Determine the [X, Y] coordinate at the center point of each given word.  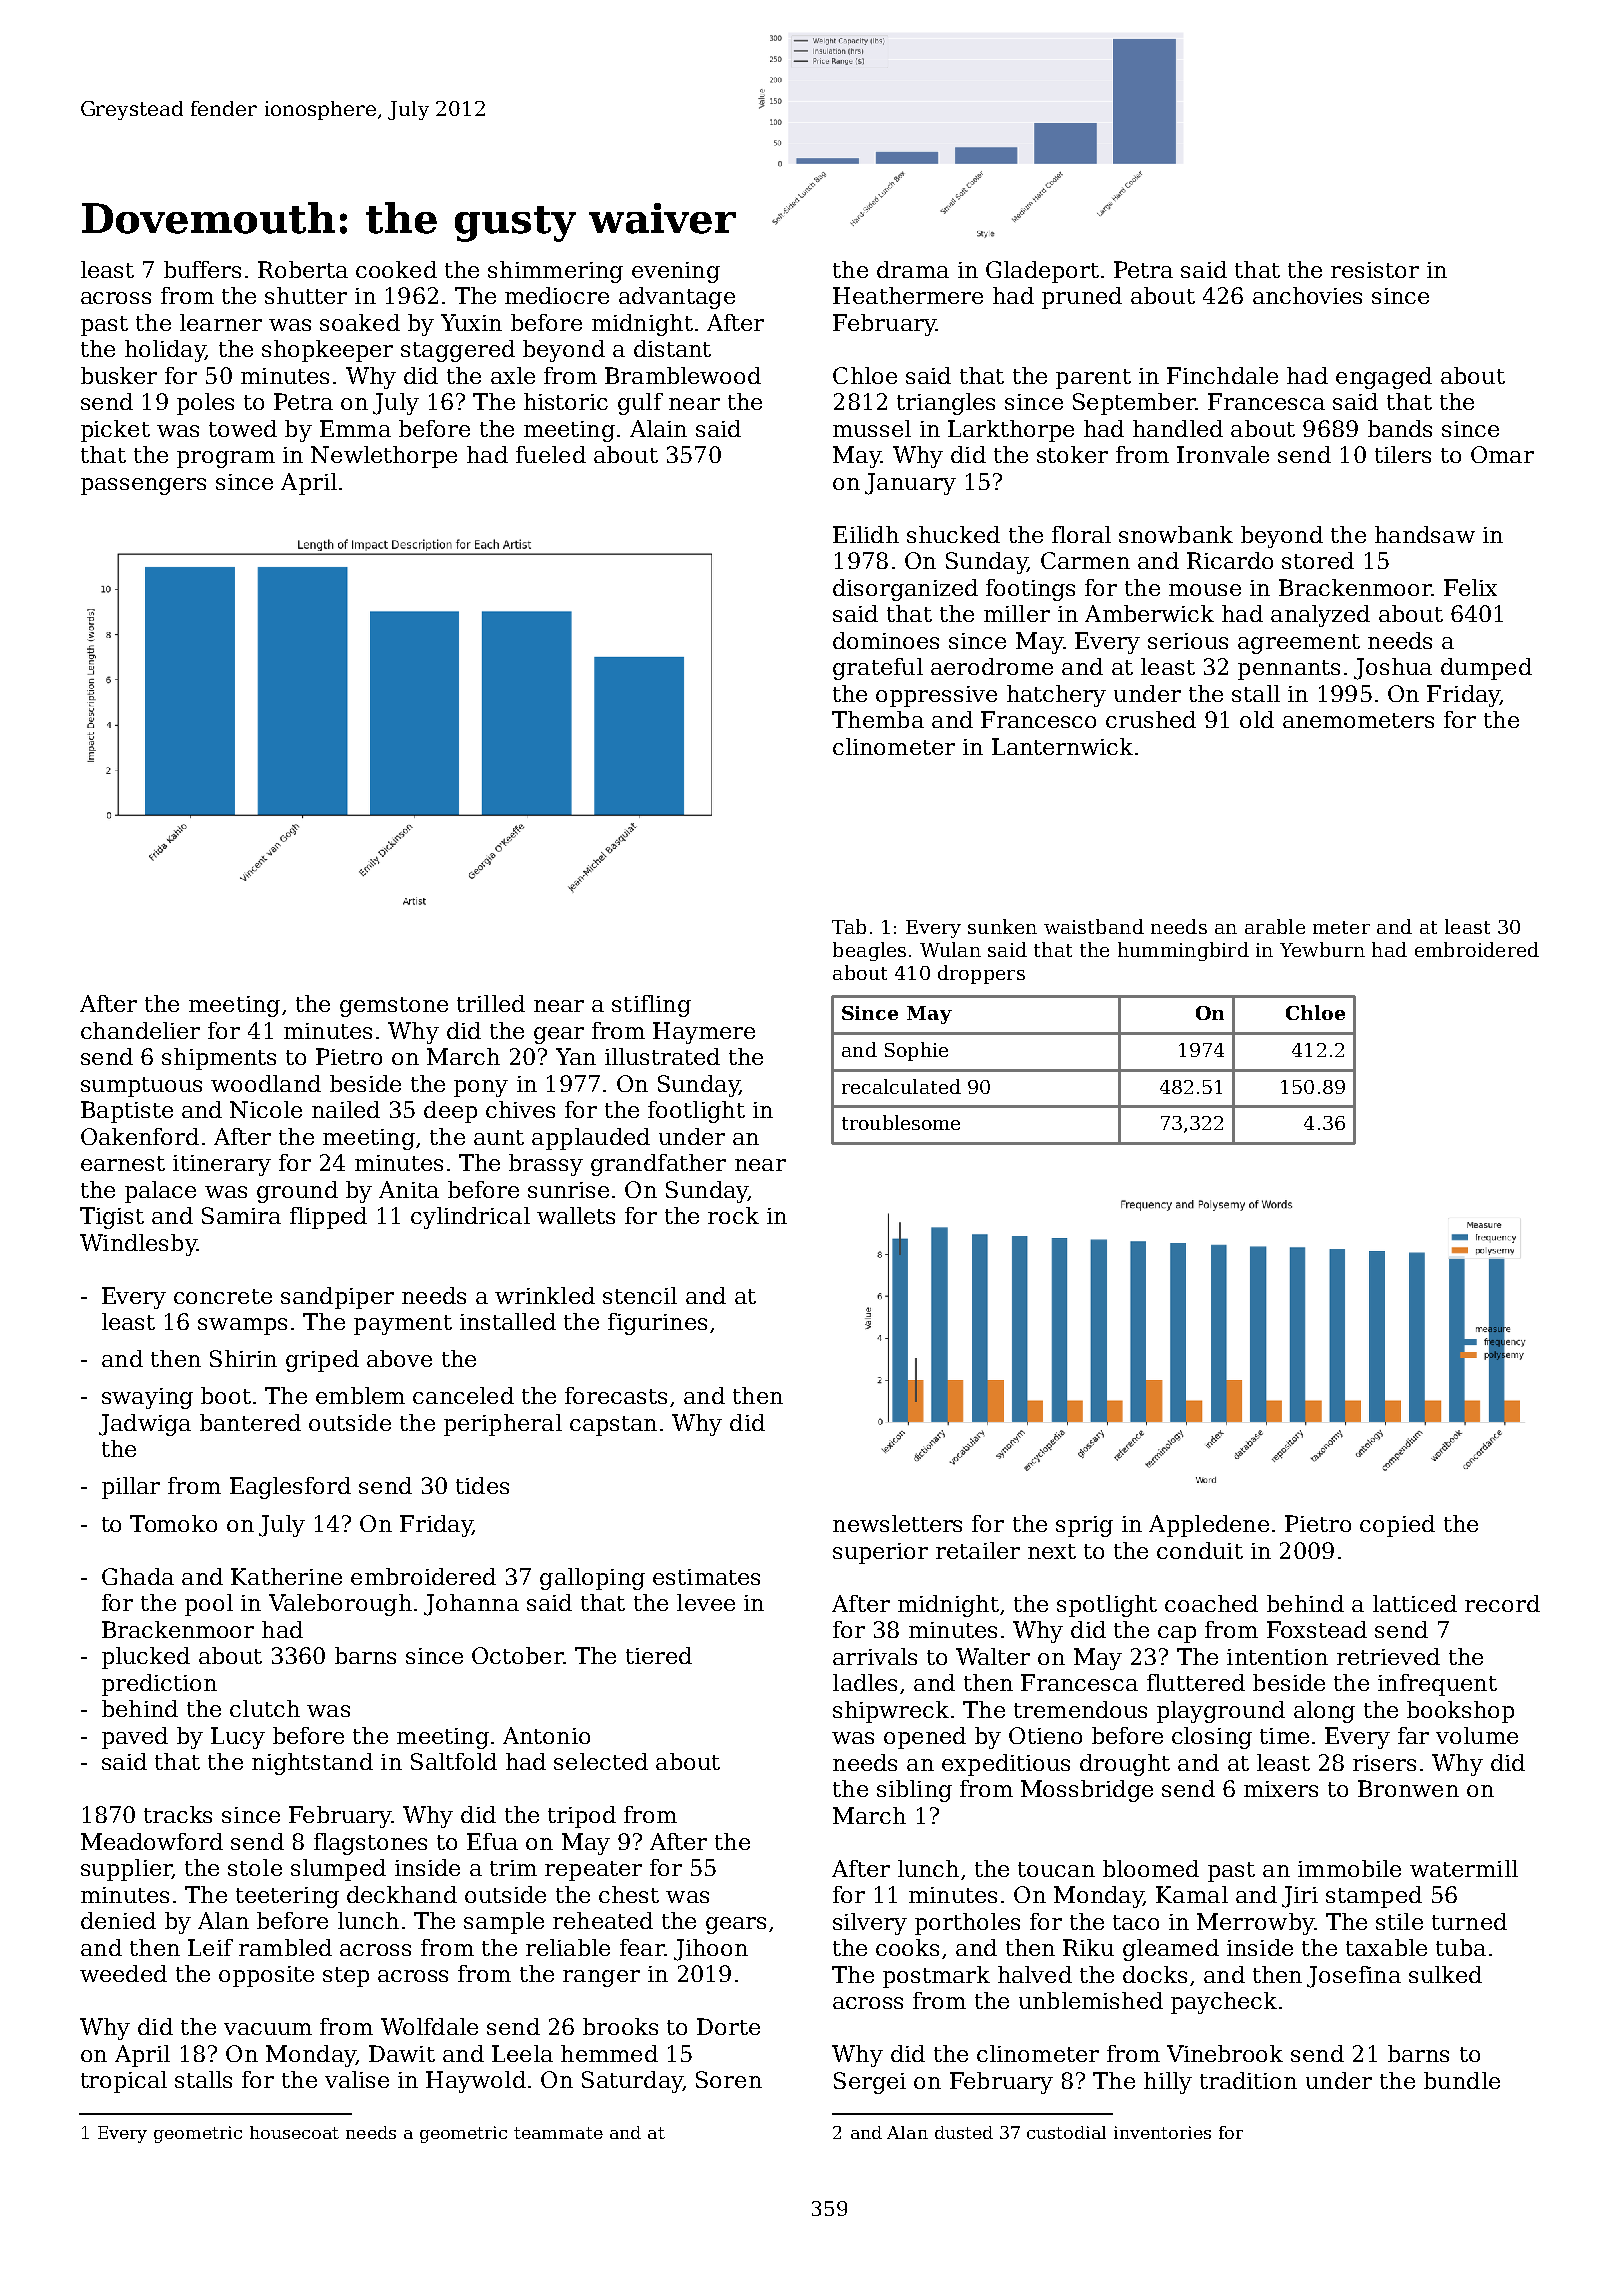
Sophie [916, 1051]
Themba [878, 719]
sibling [914, 1791]
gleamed [1171, 1950]
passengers [143, 486]
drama [913, 269]
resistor [1375, 270]
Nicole [266, 1109]
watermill [1464, 1868]
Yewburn [1322, 949]
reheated [603, 1920]
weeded [123, 1973]
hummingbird [1183, 951]
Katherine [286, 1576]
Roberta [303, 269]
